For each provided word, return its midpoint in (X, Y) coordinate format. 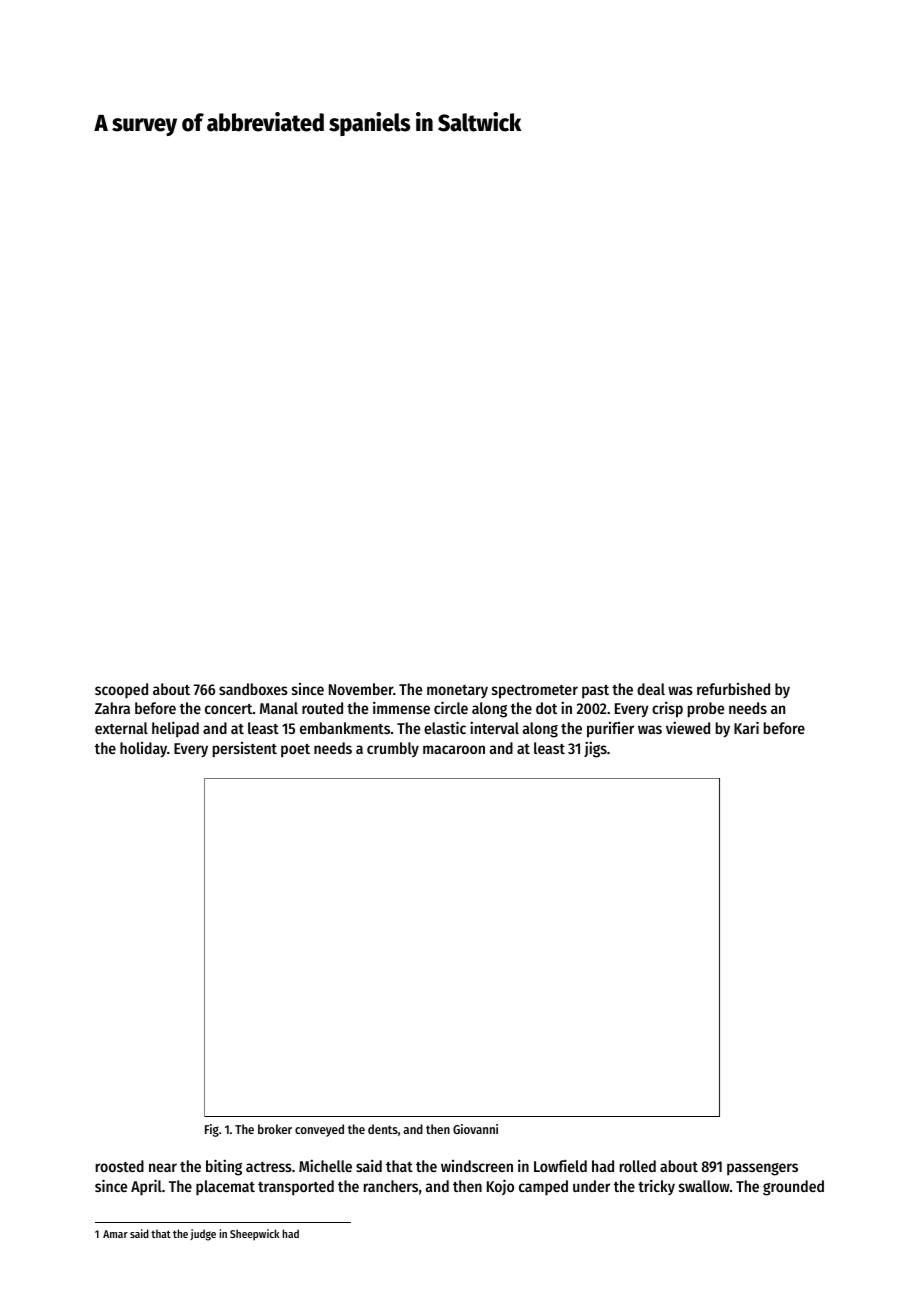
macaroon (454, 749)
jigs (595, 749)
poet (295, 750)
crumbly (393, 749)
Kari (746, 727)
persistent (245, 750)
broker (275, 1129)
